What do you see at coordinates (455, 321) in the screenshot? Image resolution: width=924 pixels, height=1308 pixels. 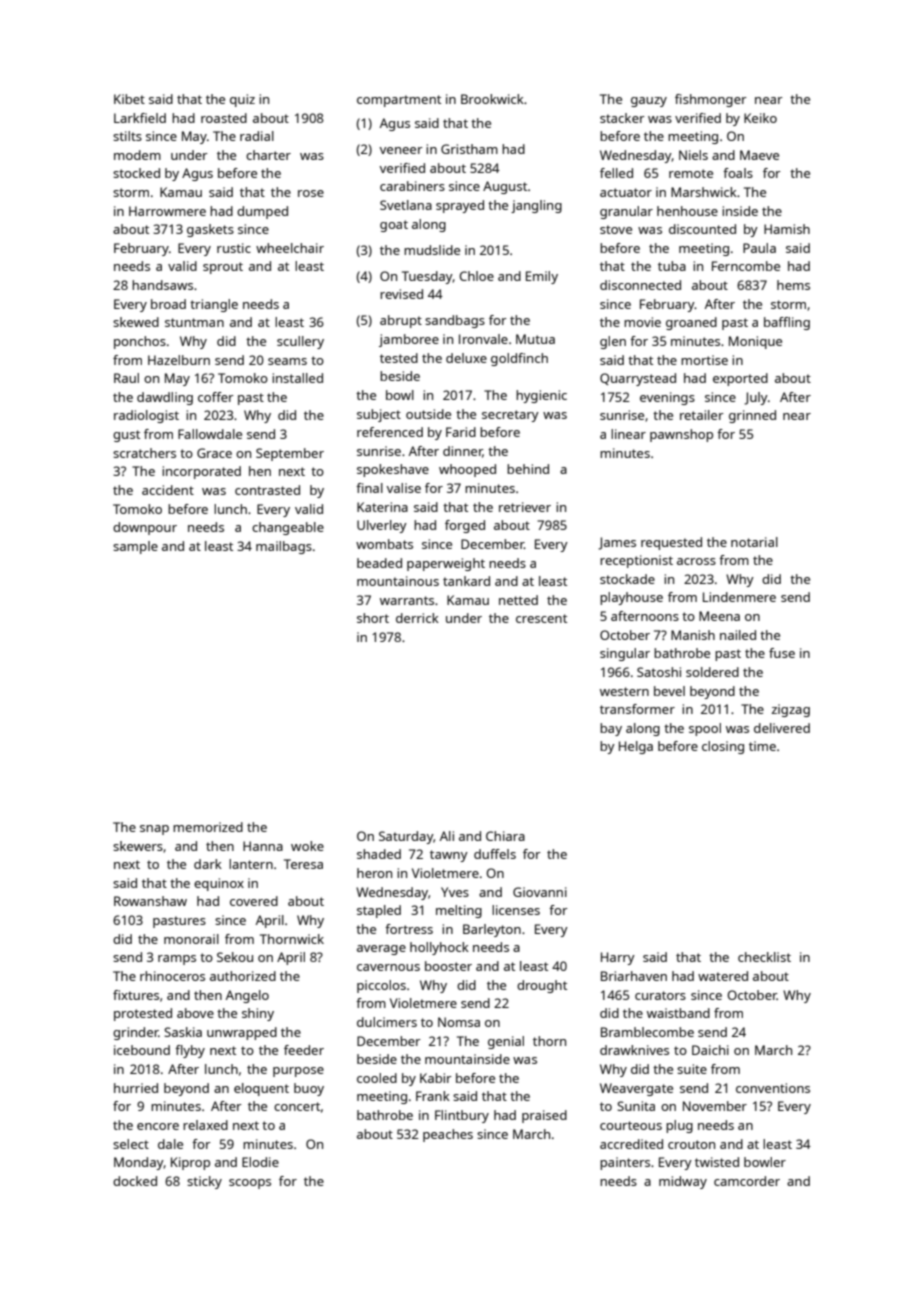 I see `sandbags` at bounding box center [455, 321].
